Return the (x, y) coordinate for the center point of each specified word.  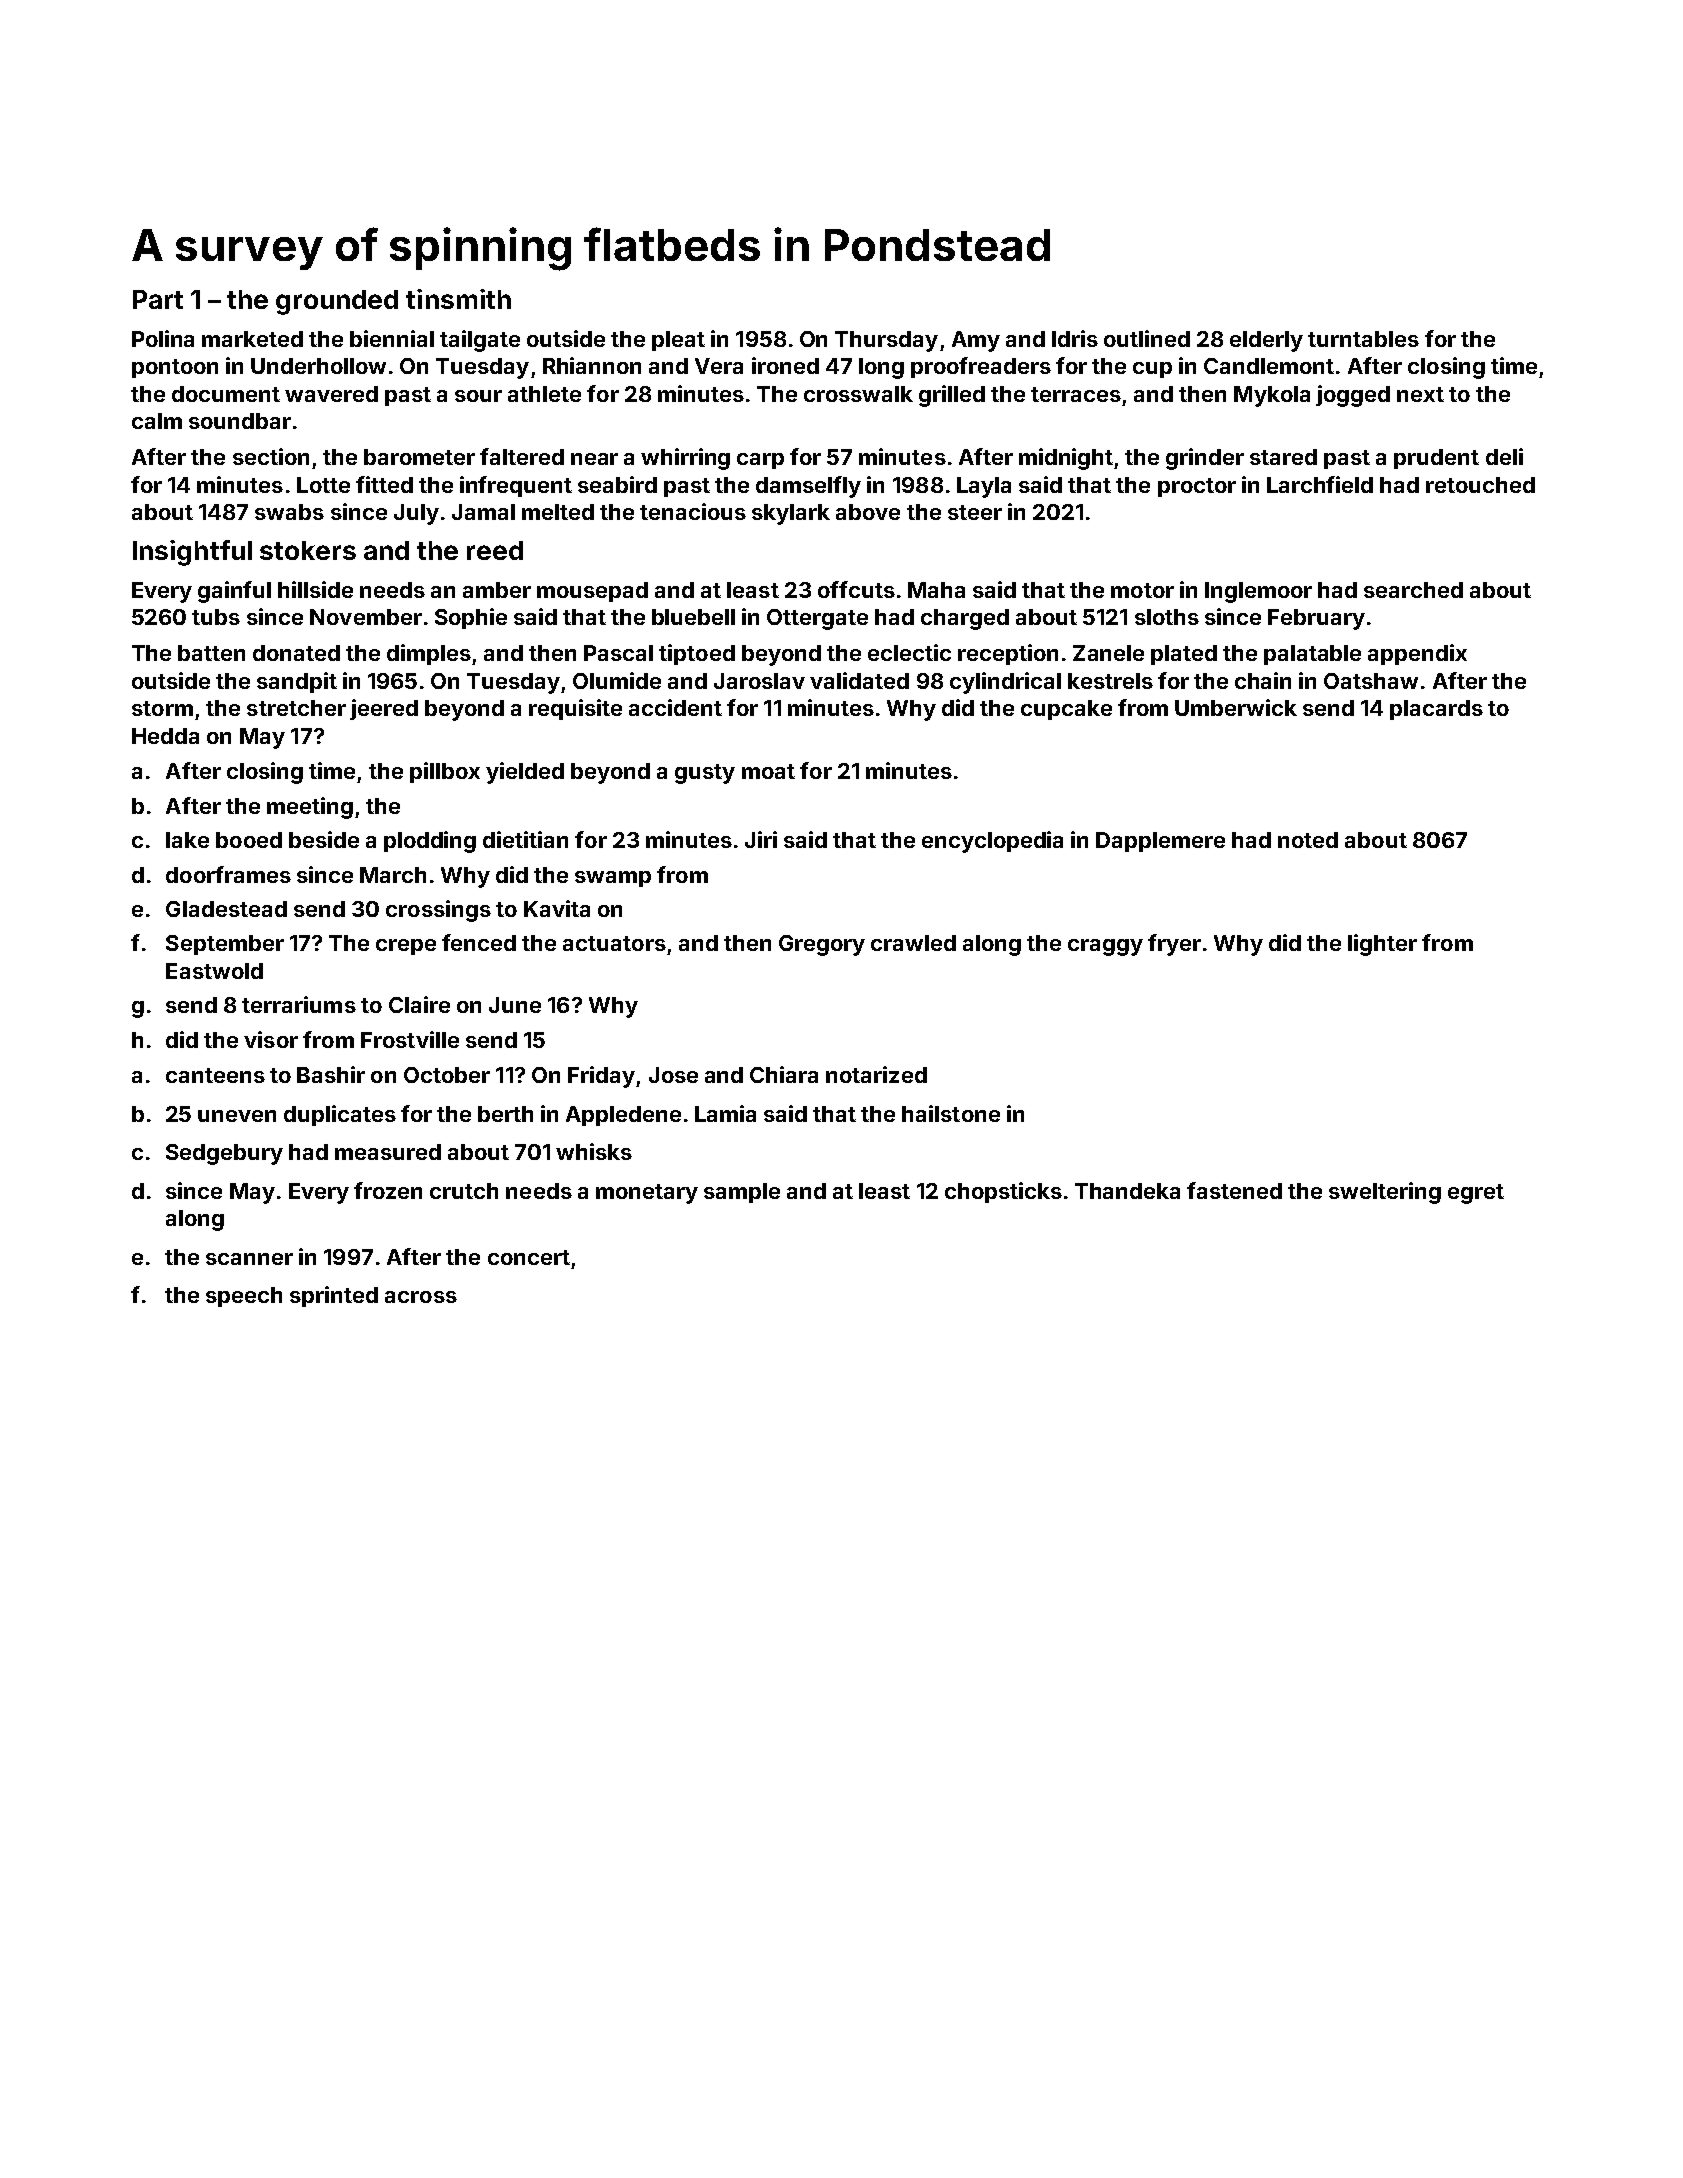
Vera (719, 366)
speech (244, 1297)
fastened (1234, 1190)
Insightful (192, 553)
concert (529, 1257)
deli (1504, 456)
